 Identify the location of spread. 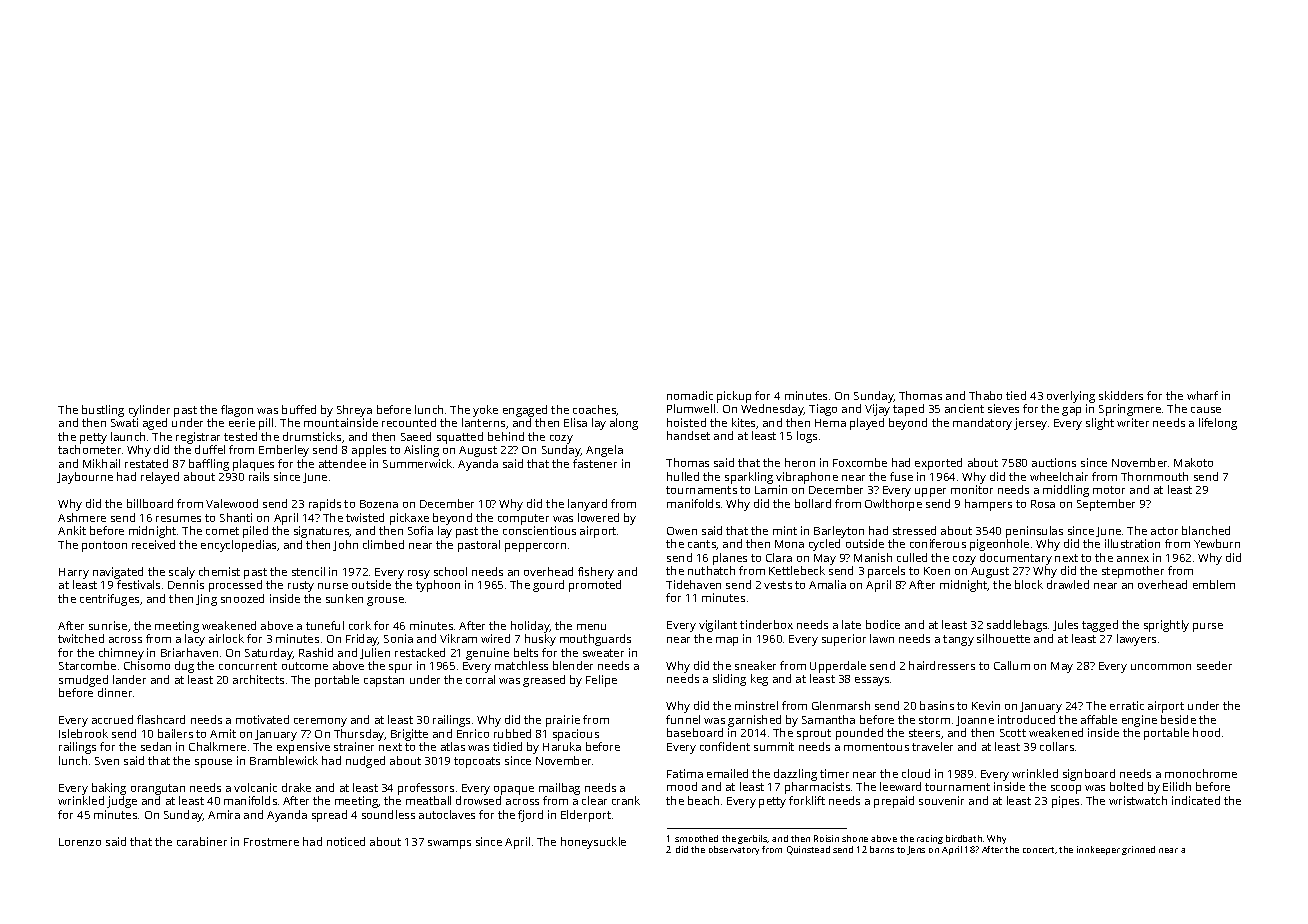
(329, 816).
